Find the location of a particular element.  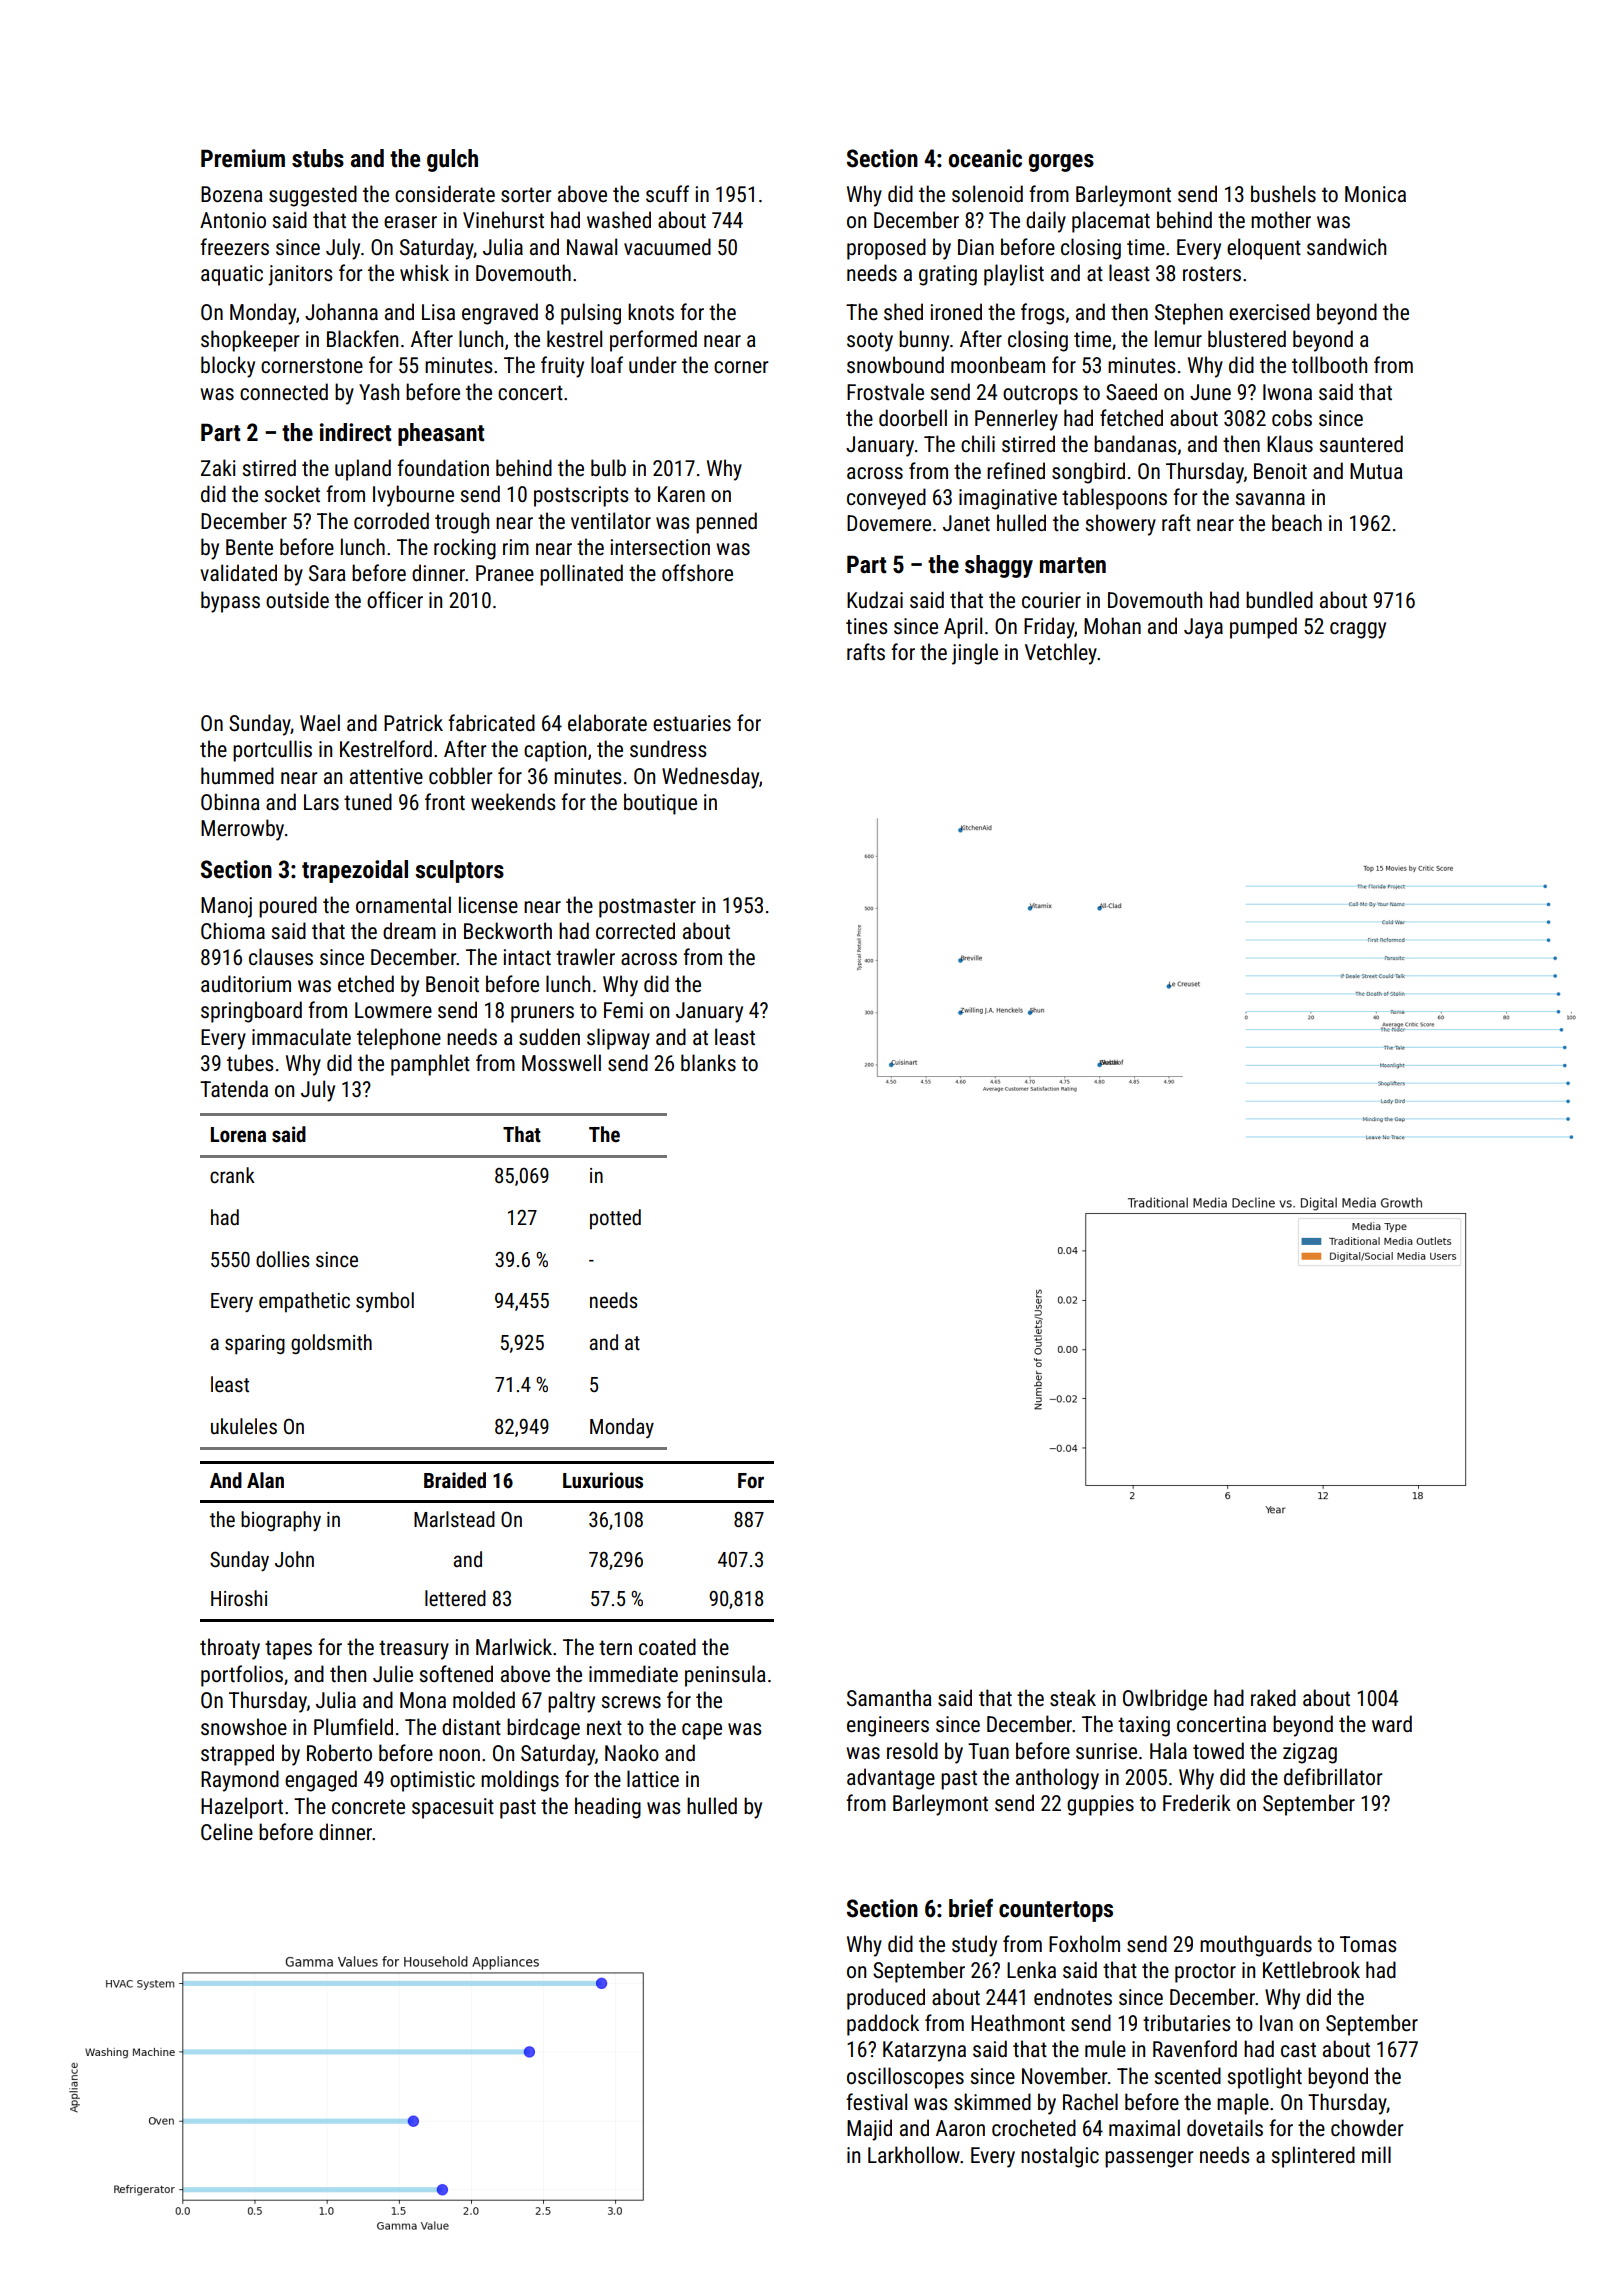

solenoid is located at coordinates (987, 193).
